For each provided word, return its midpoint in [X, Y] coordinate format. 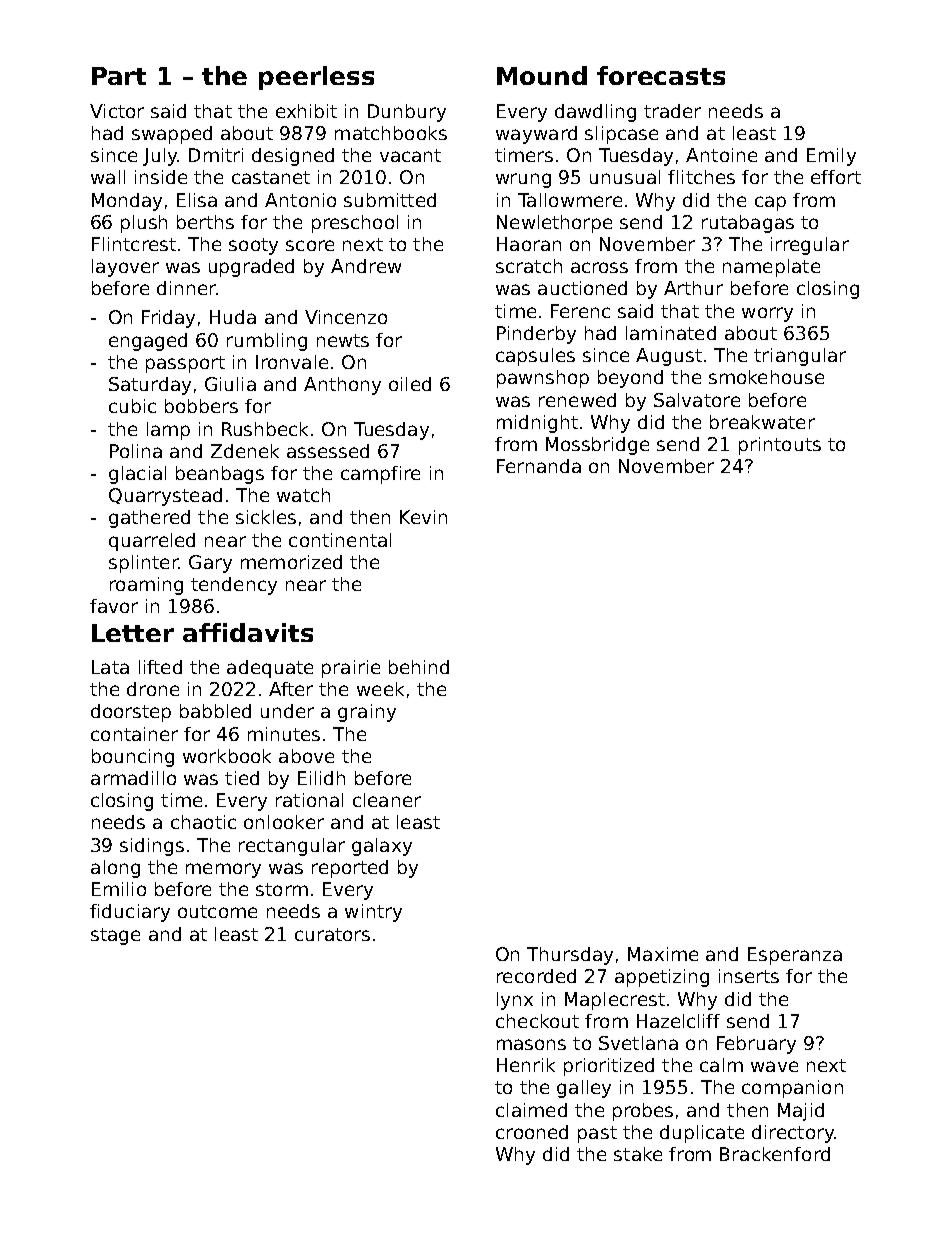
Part [119, 76]
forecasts [661, 75]
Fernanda [539, 466]
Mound [542, 75]
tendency [234, 586]
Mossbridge [597, 446]
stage [115, 936]
